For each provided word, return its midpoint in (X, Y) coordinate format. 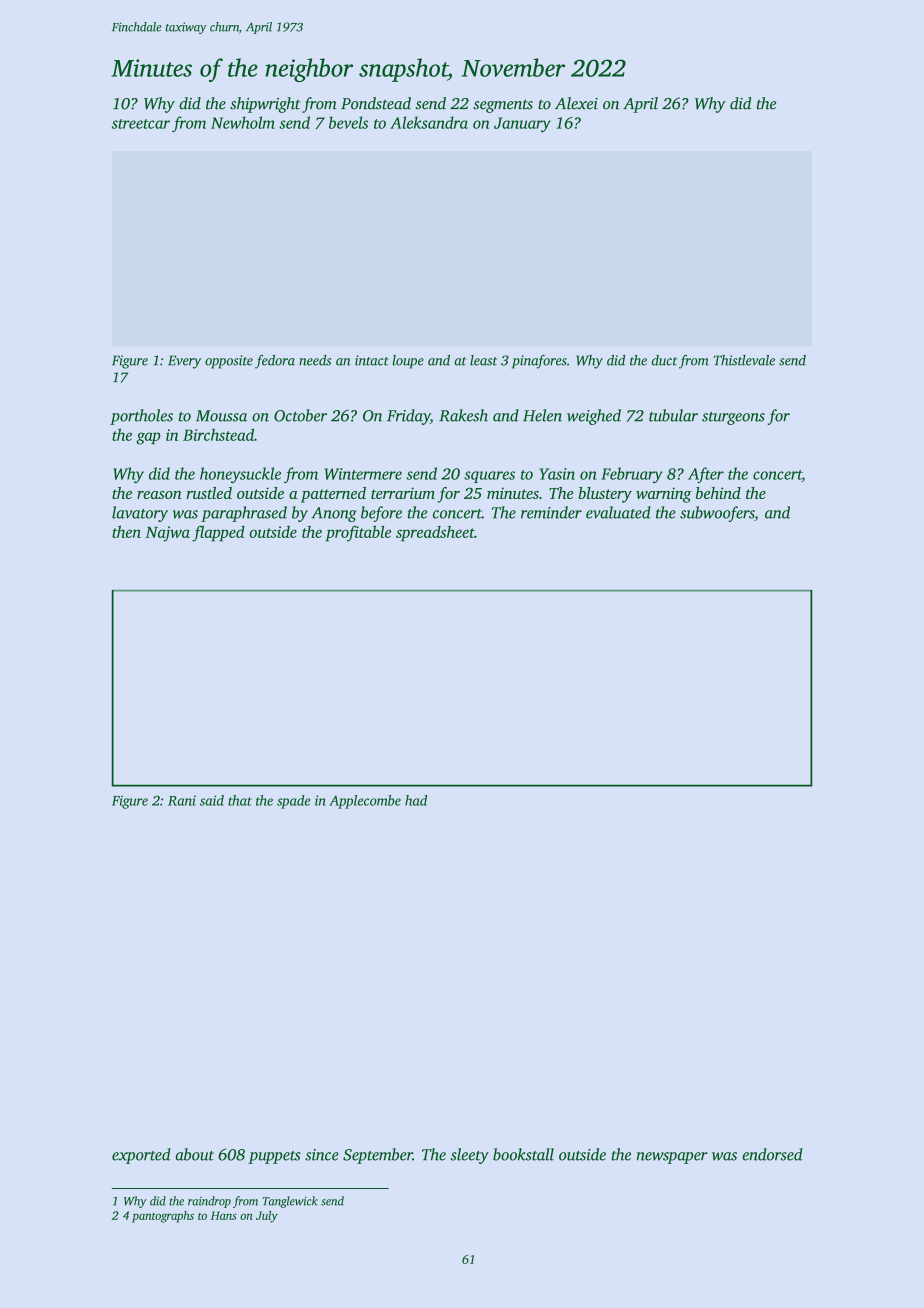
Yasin (557, 474)
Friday (408, 417)
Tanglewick (290, 1202)
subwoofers (717, 514)
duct (664, 360)
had (416, 800)
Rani (182, 800)
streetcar (141, 124)
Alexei (576, 103)
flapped (218, 533)
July (267, 1217)
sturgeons (733, 418)
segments (503, 106)
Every (184, 362)
